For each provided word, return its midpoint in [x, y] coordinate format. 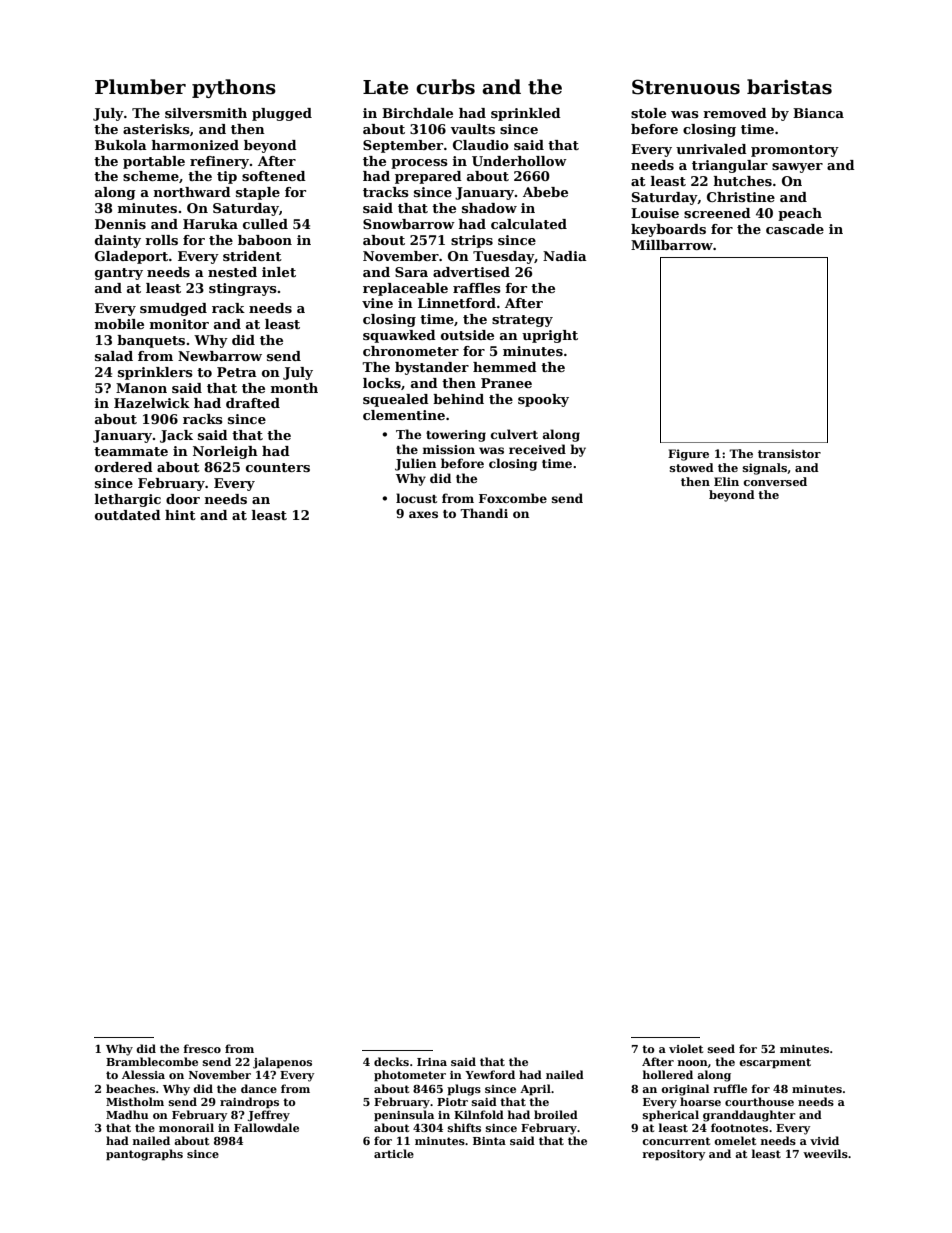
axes [423, 514]
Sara [411, 272]
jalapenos [282, 1063]
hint [180, 515]
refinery [219, 162]
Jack [176, 436]
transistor [789, 453]
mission [449, 449]
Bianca [818, 113]
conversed [775, 481]
